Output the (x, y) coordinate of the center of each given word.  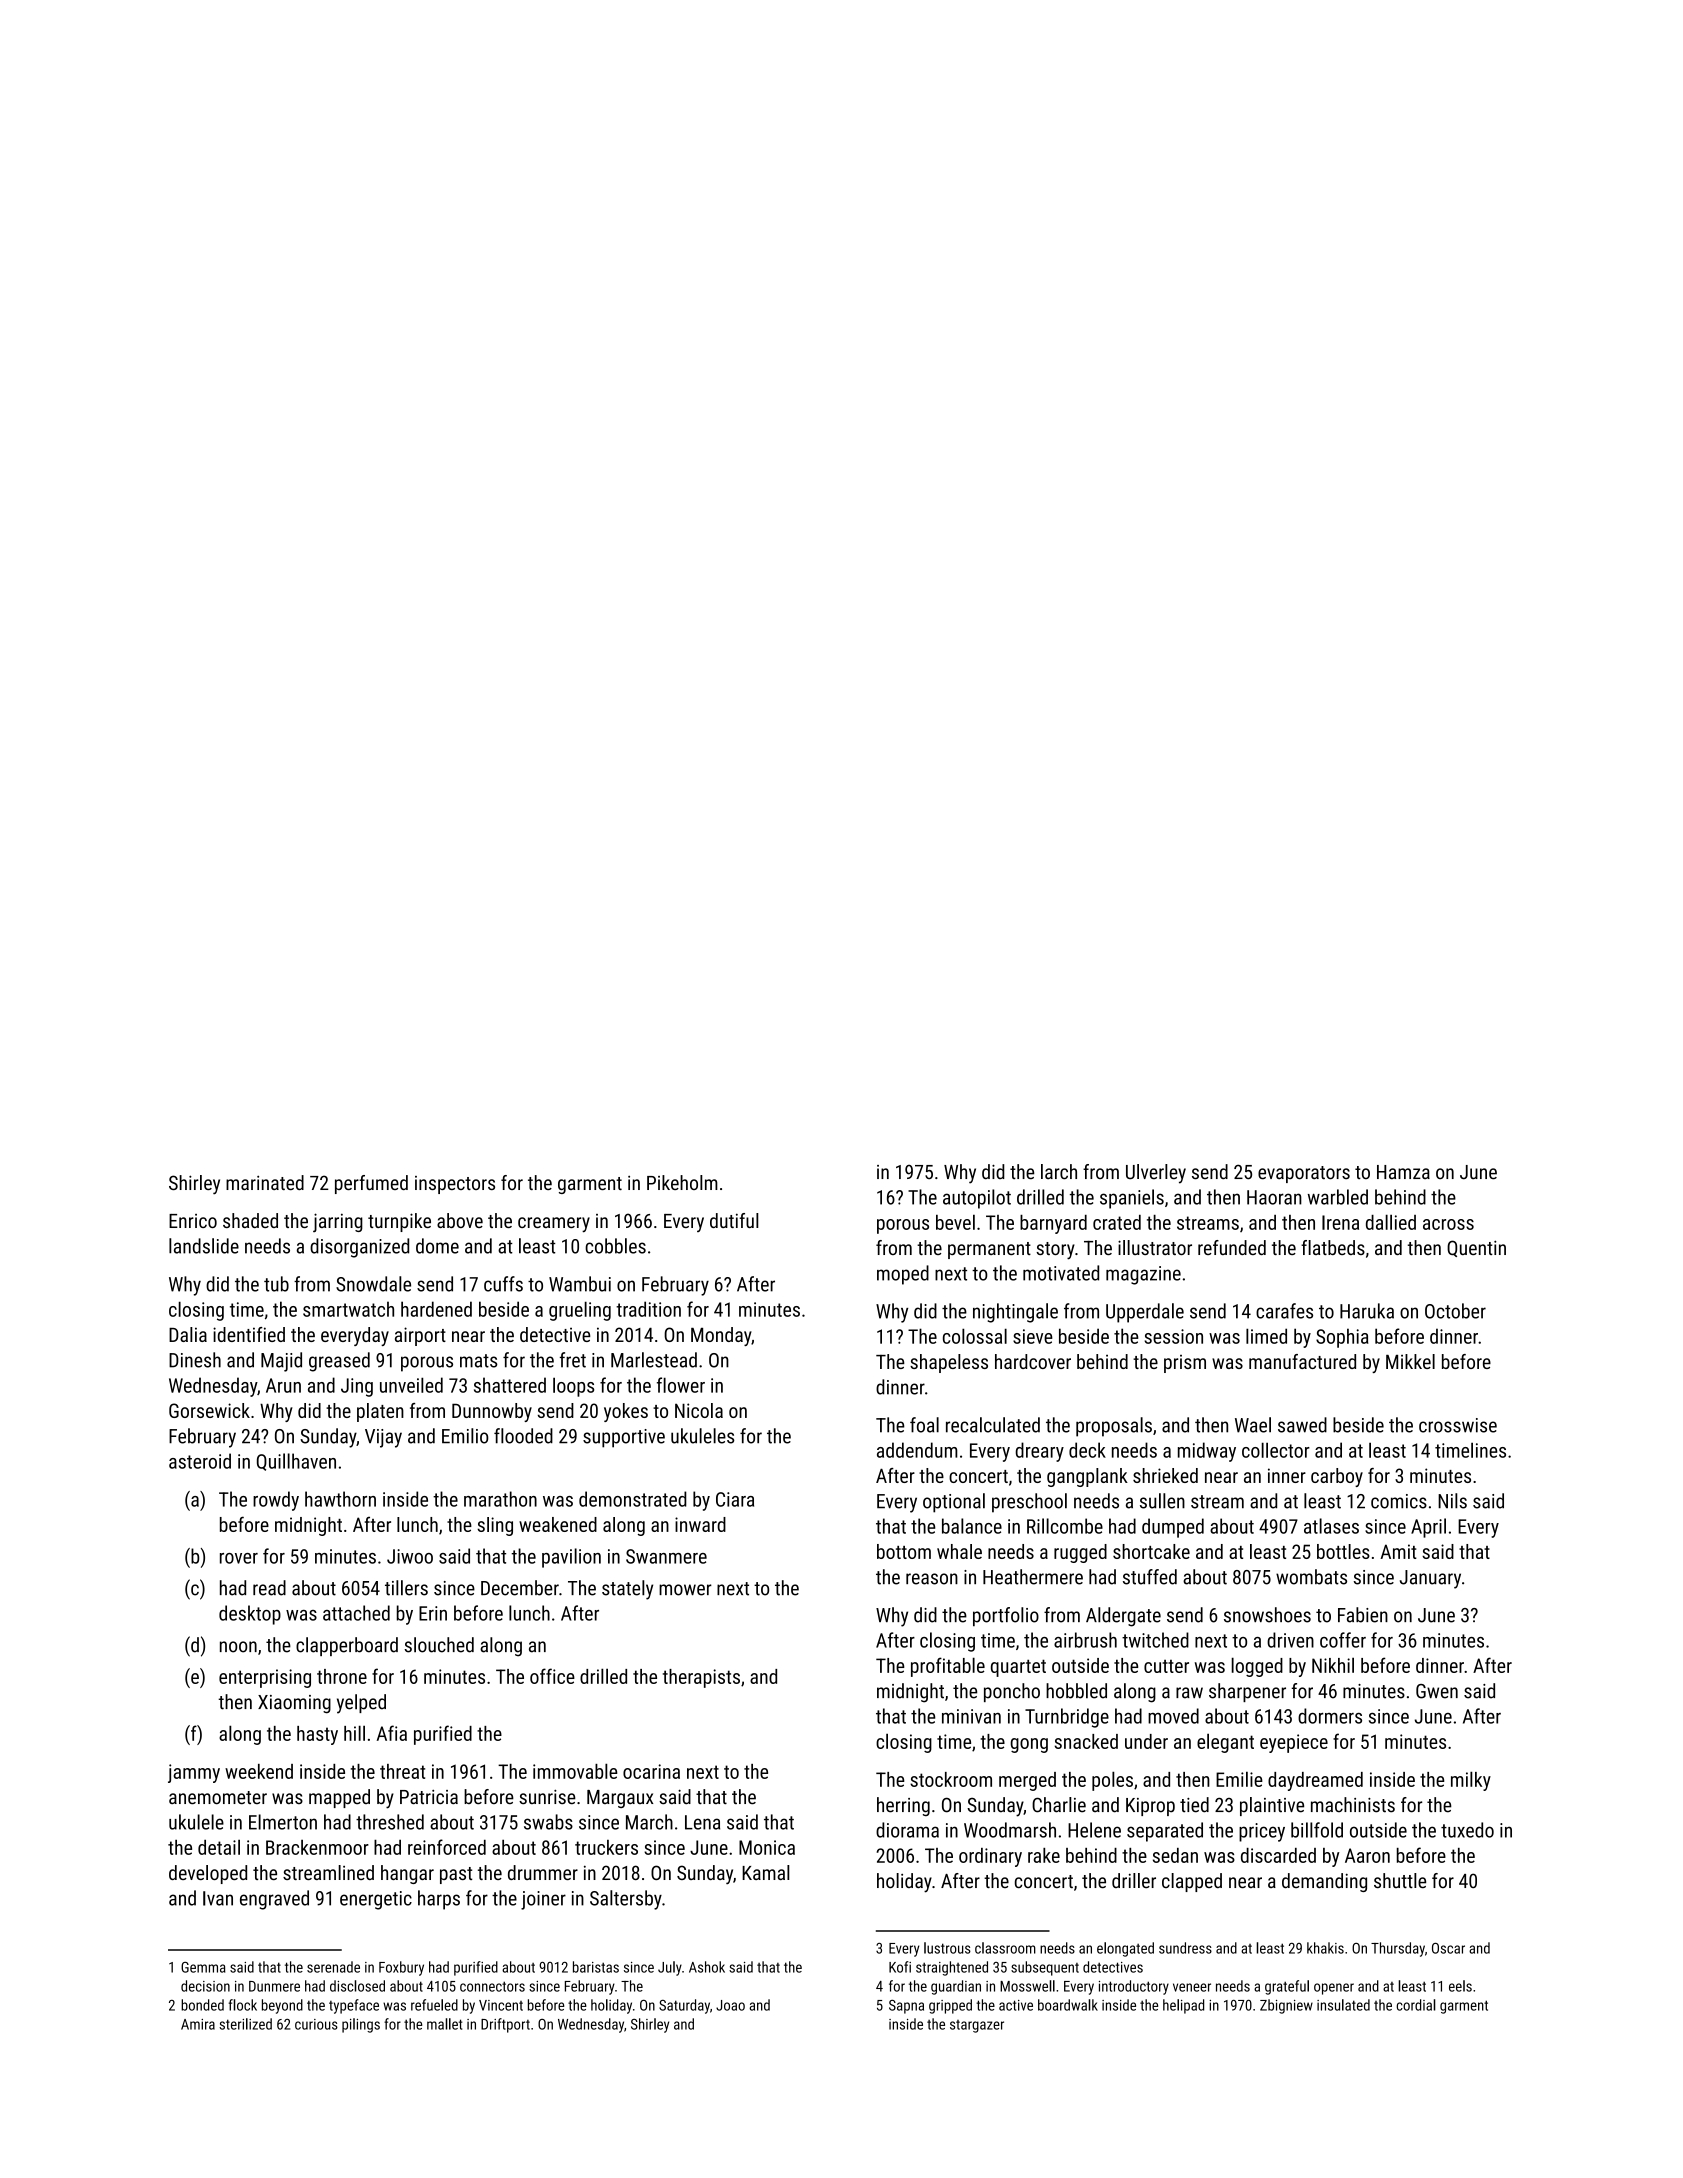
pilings (361, 2025)
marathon (500, 1499)
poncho (1012, 1692)
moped (903, 1275)
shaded (250, 1220)
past (456, 1875)
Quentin (1476, 1248)
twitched (1155, 1640)
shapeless (949, 1363)
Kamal (766, 1872)
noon (238, 1647)
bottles (1343, 1551)
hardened (436, 1309)
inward (700, 1524)
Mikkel (1410, 1361)
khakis (1325, 1948)
